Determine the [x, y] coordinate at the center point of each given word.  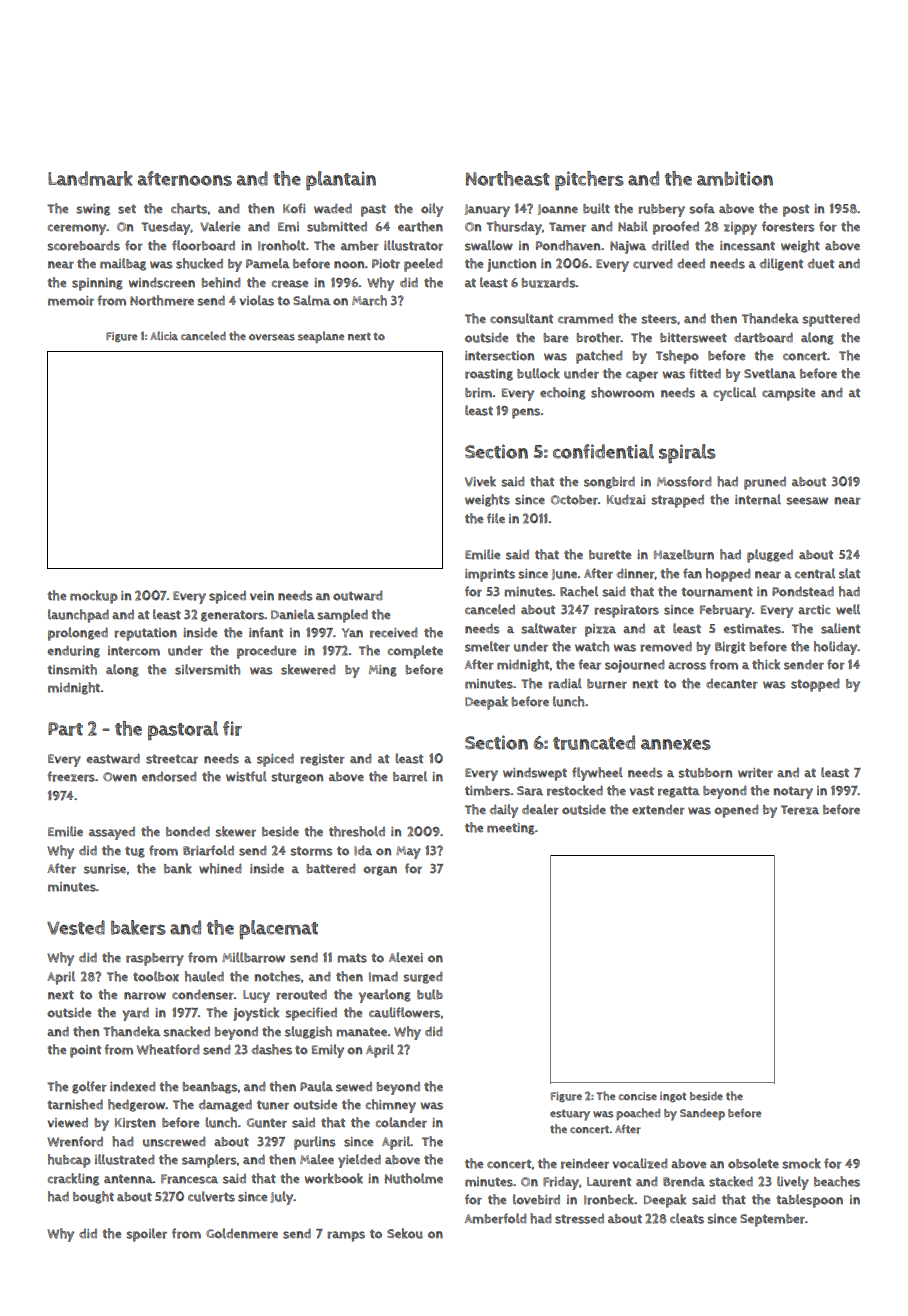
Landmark [90, 178]
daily [504, 811]
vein [262, 596]
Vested [76, 927]
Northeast [508, 178]
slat [849, 573]
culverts [211, 1196]
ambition [735, 178]
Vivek [480, 481]
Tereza [800, 810]
